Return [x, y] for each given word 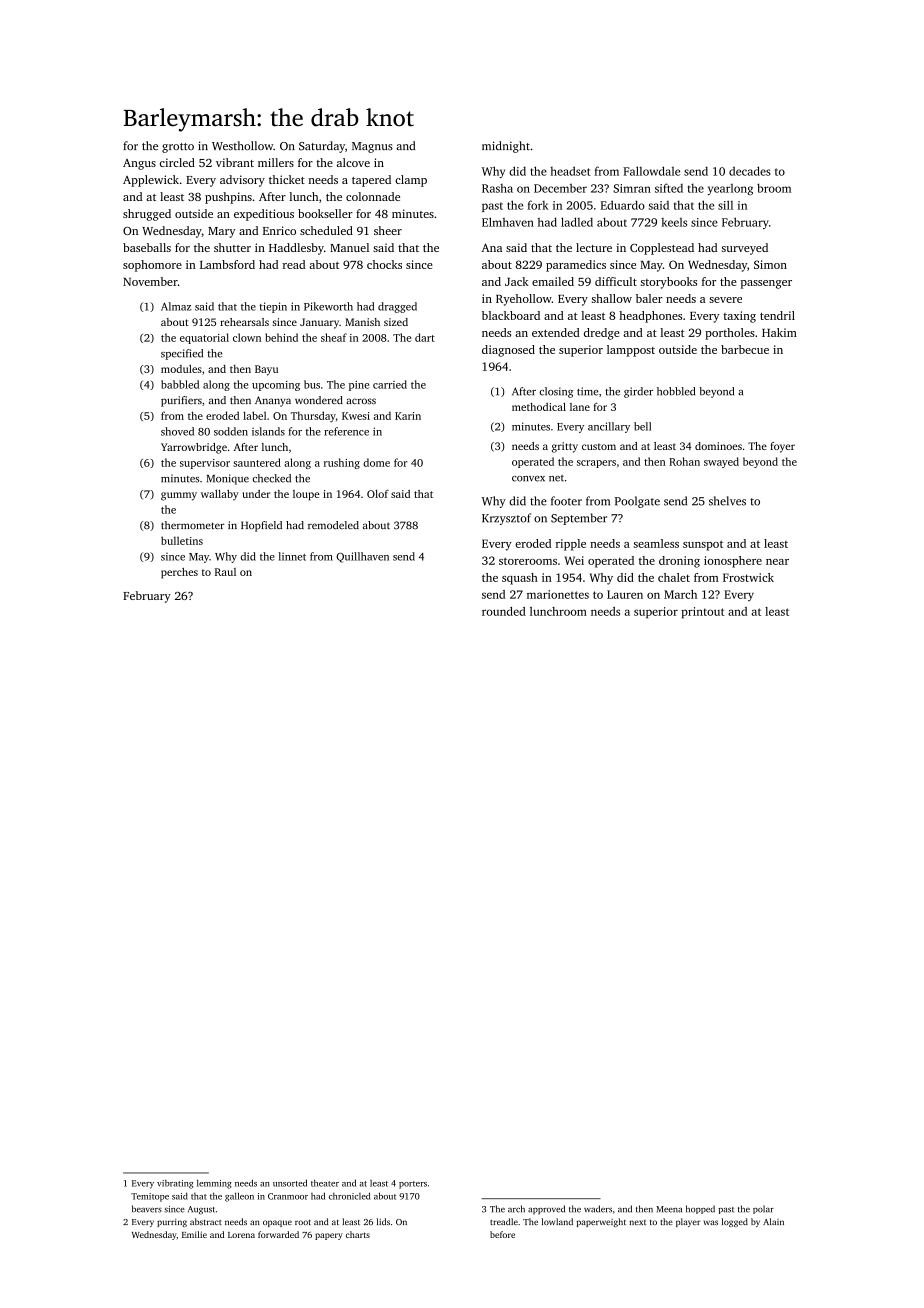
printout [702, 613]
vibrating [175, 1184]
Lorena [241, 1235]
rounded [504, 611]
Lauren [625, 594]
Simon [770, 264]
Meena [669, 1209]
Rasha [497, 188]
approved [546, 1209]
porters [413, 1185]
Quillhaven [362, 557]
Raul [225, 572]
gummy [179, 496]
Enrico [279, 230]
